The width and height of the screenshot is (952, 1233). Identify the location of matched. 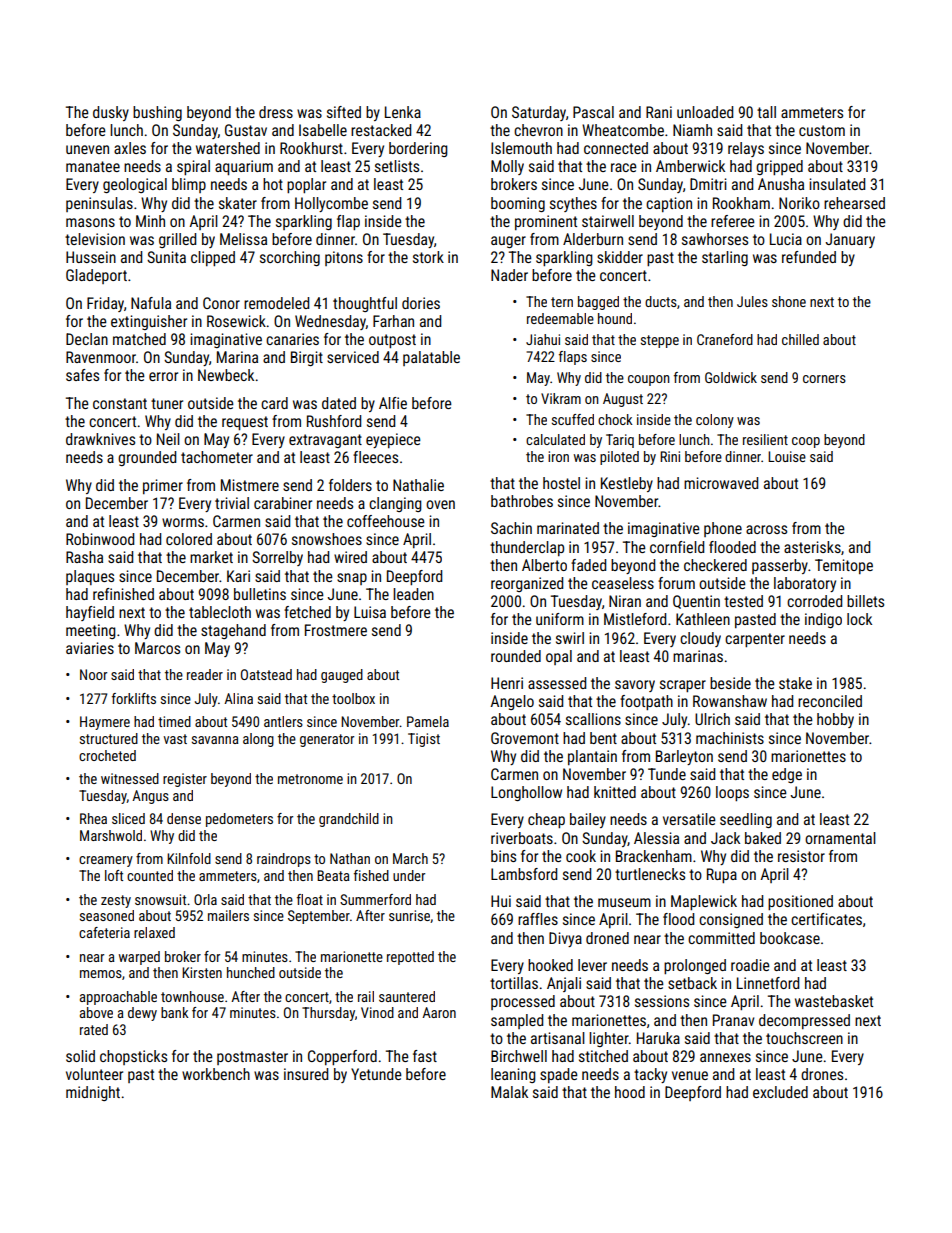
(139, 339).
